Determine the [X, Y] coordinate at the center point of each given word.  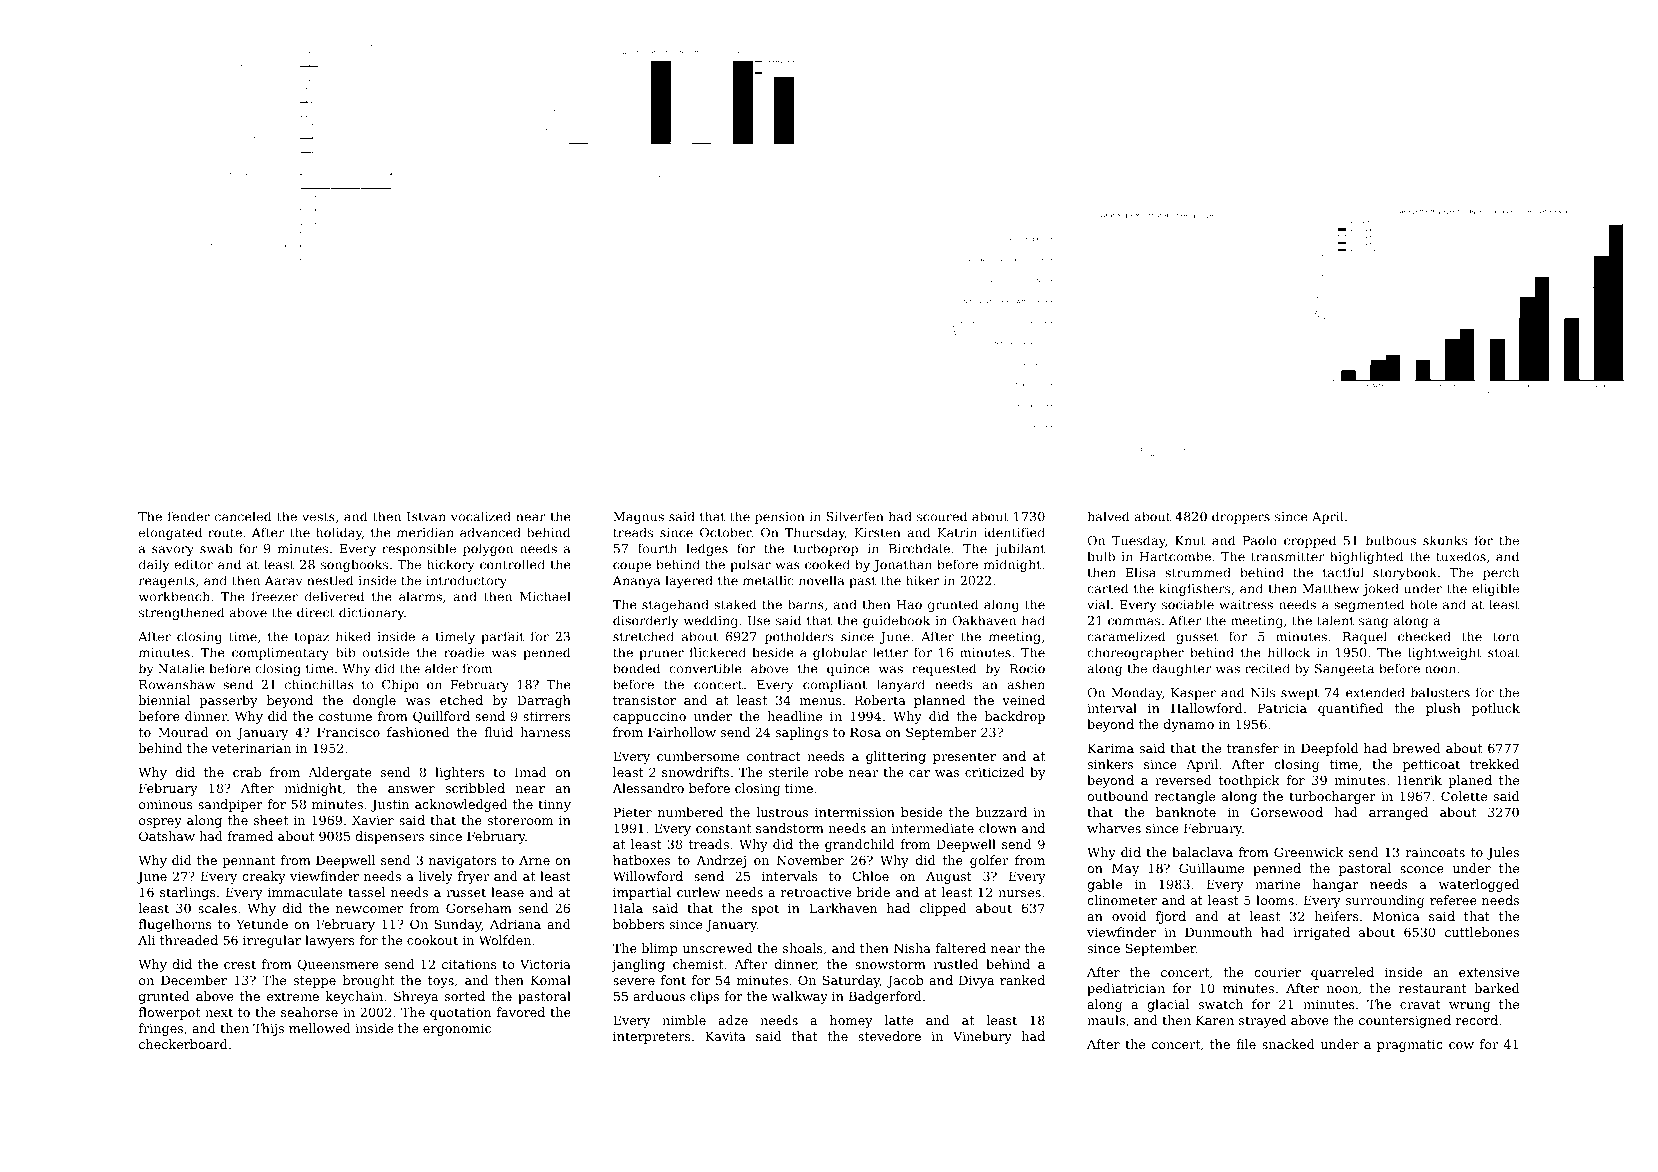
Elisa [1140, 572]
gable [1104, 885]
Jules [1503, 853]
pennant [249, 862]
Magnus [638, 518]
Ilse [759, 620]
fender [189, 516]
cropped [1310, 541]
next [219, 1012]
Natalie [181, 668]
